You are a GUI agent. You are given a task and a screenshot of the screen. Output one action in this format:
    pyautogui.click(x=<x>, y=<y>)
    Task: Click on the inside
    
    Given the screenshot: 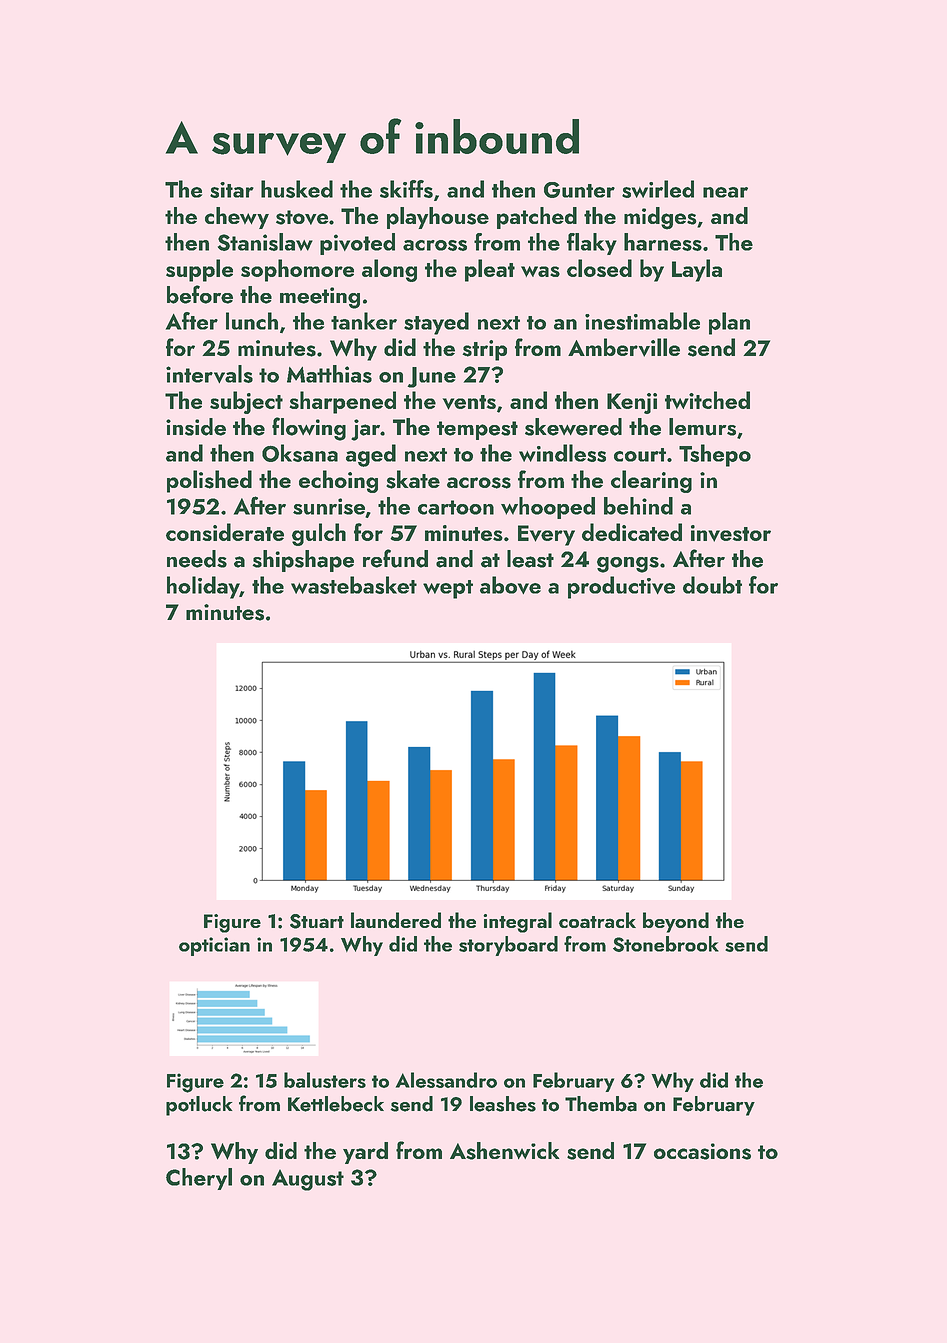 What is the action you would take?
    pyautogui.click(x=196, y=427)
